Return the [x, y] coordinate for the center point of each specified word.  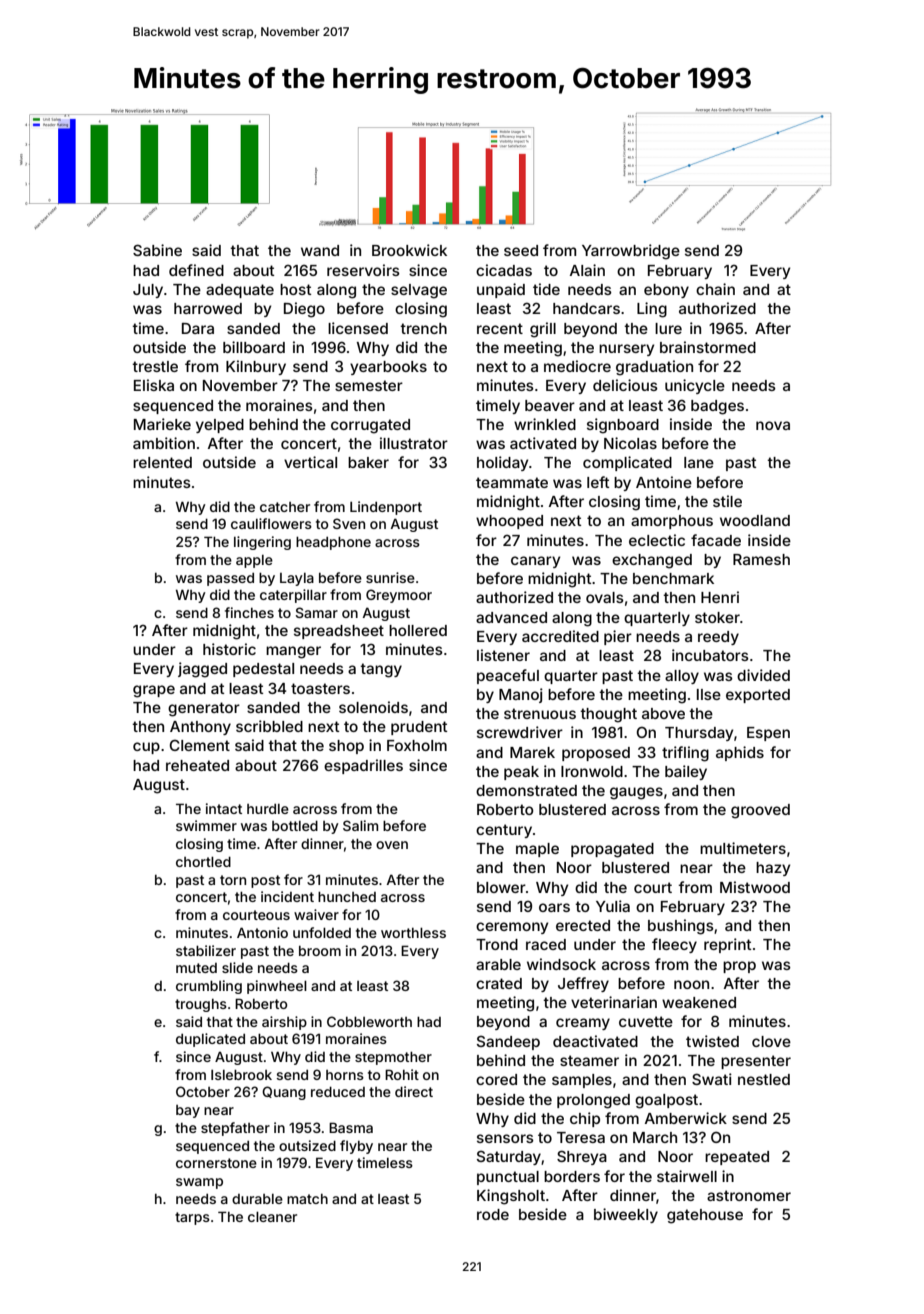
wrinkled [545, 424]
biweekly [626, 1215]
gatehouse [705, 1216]
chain [715, 289]
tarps [192, 1218]
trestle [155, 366]
